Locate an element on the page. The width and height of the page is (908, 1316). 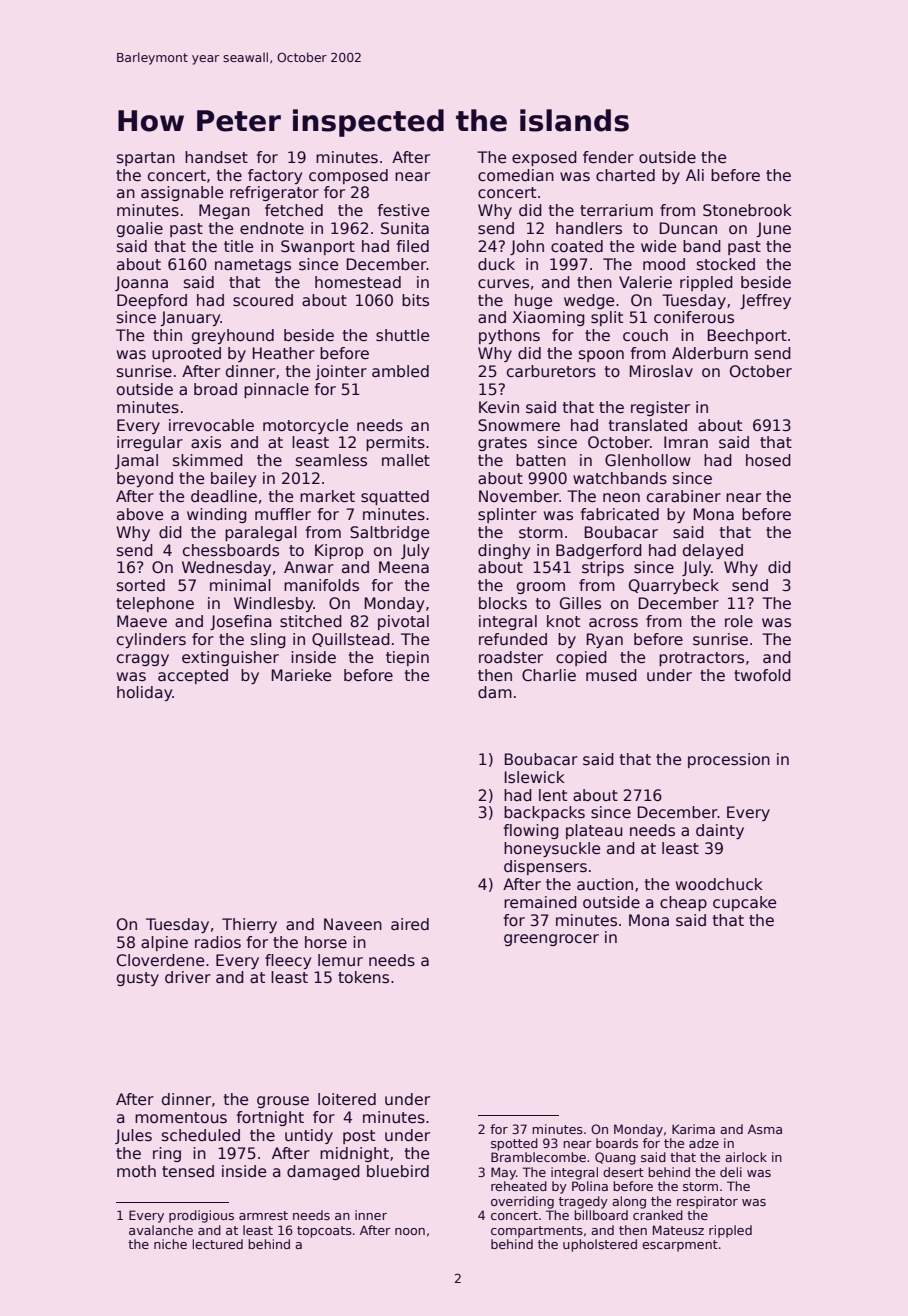
Jamal is located at coordinates (136, 461).
